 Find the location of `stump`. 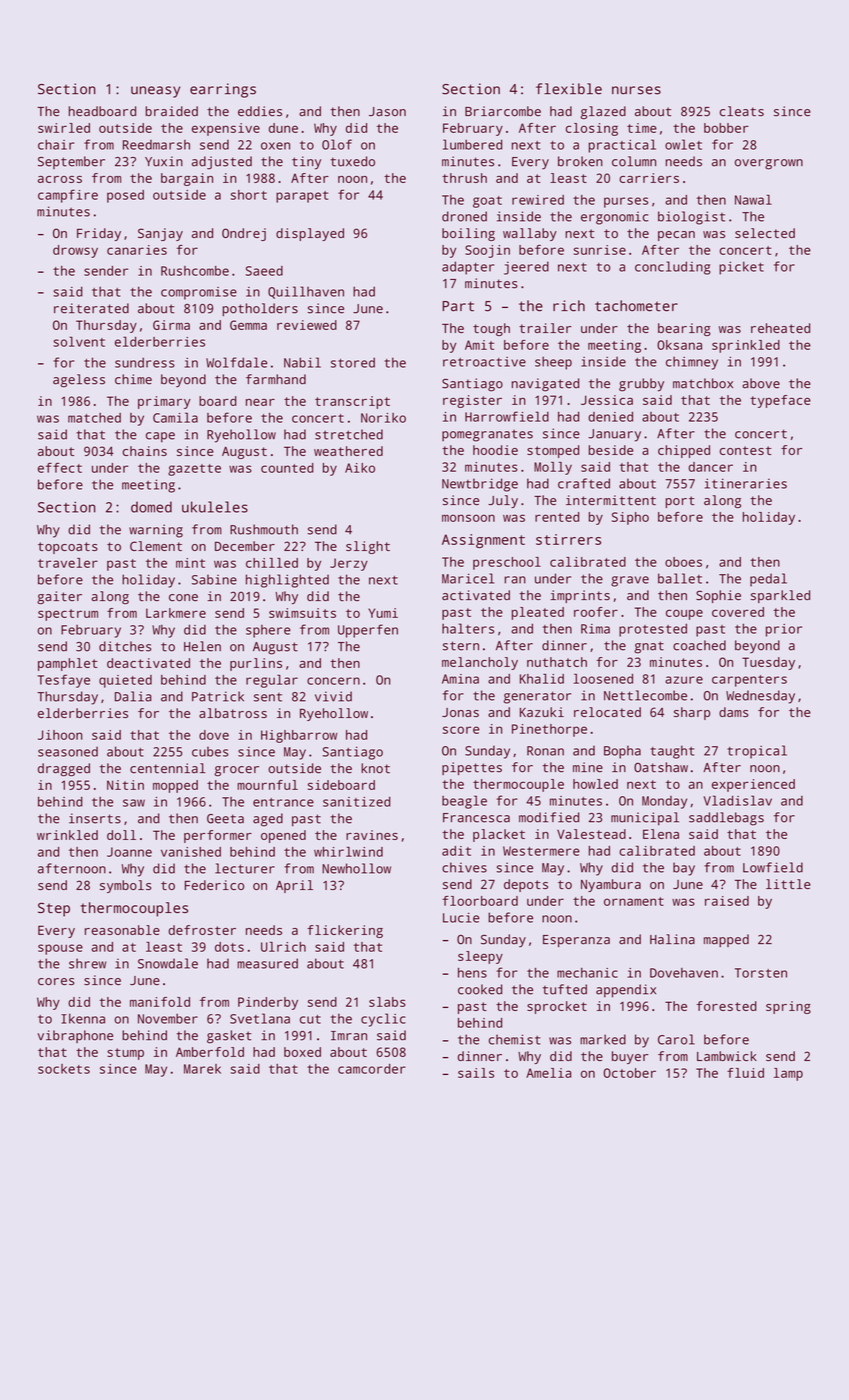

stump is located at coordinates (125, 1054).
